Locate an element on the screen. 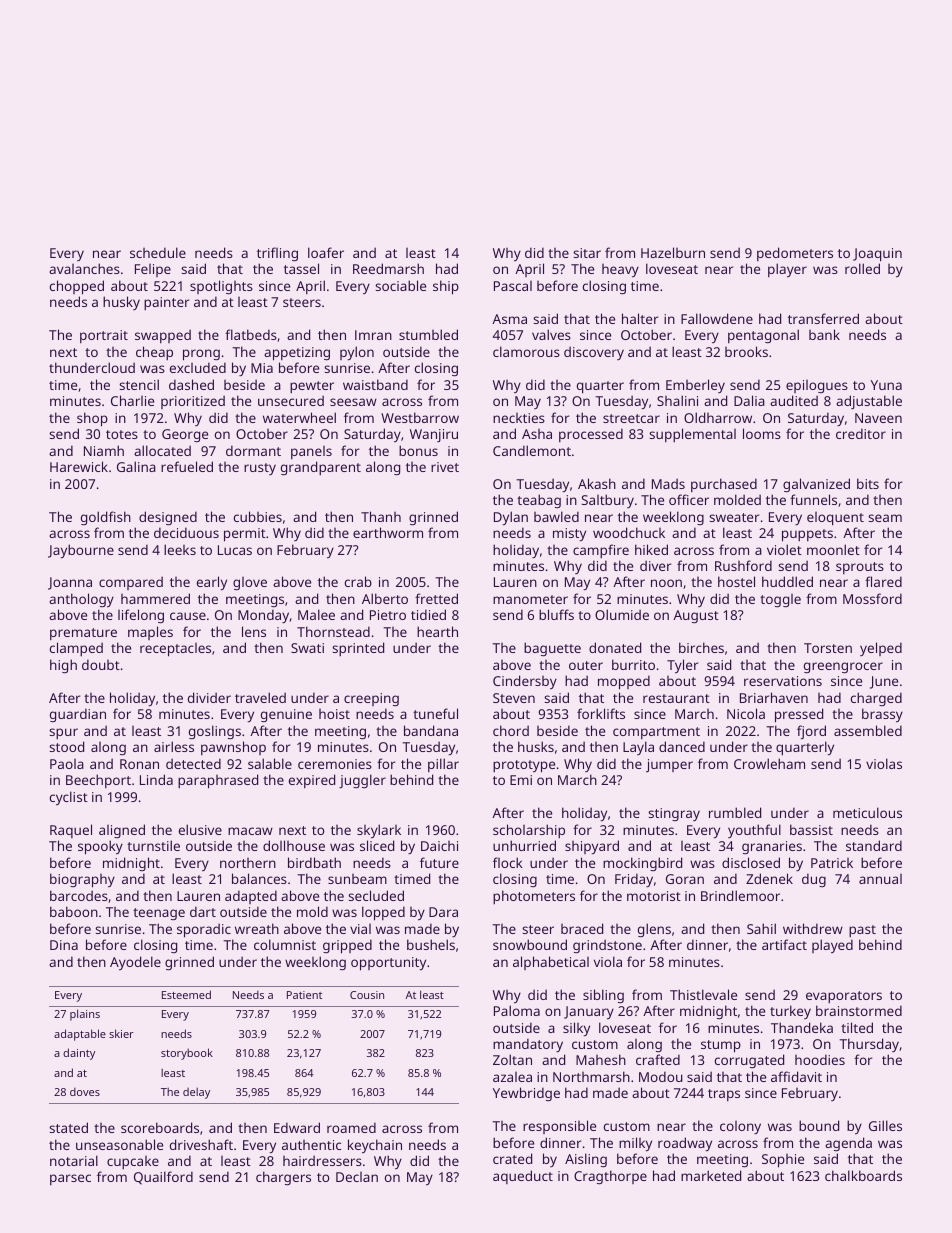 The width and height of the screenshot is (952, 1233). Ayodele is located at coordinates (135, 963).
